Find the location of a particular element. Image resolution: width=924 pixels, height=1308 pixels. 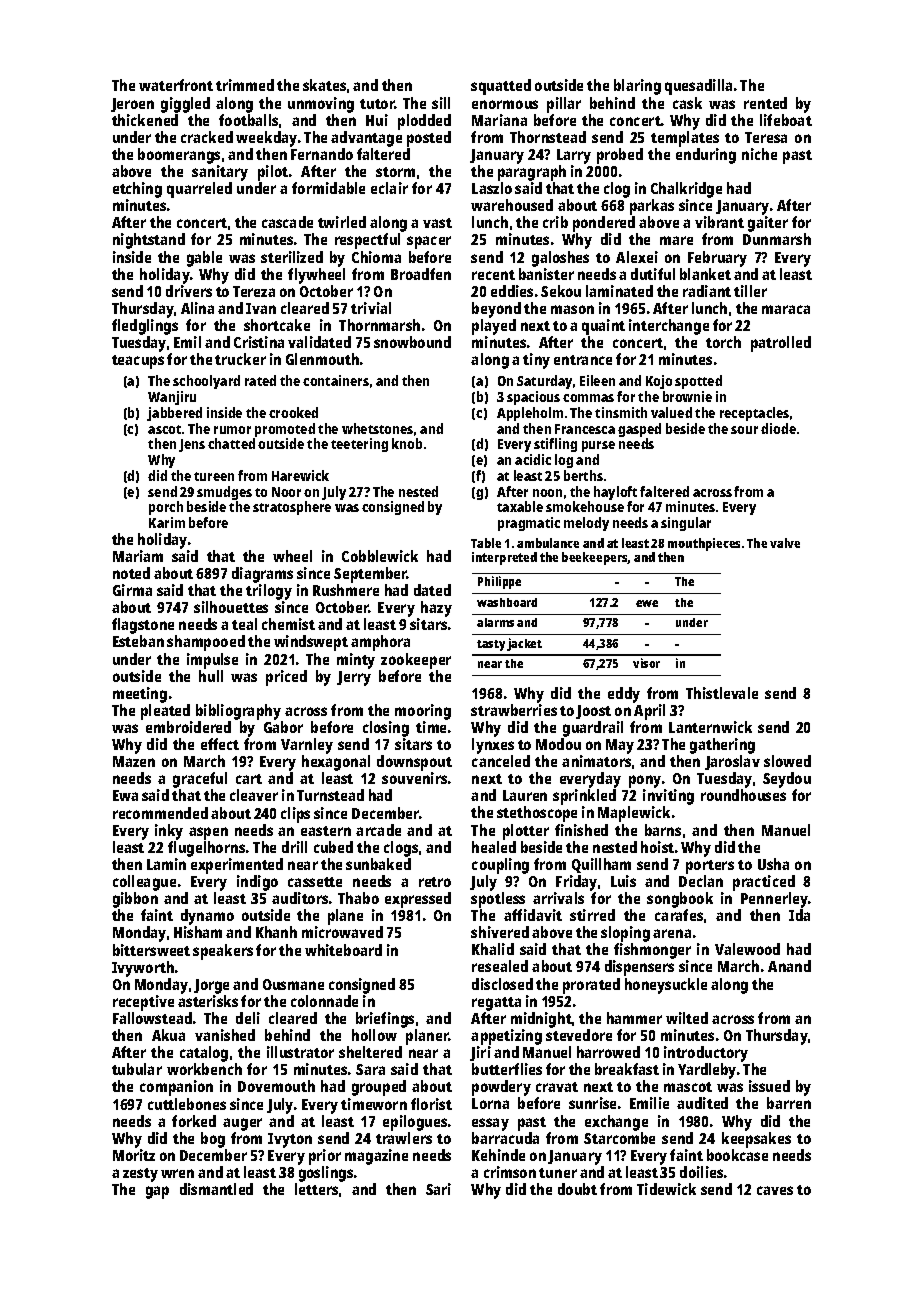

practiced is located at coordinates (764, 883).
